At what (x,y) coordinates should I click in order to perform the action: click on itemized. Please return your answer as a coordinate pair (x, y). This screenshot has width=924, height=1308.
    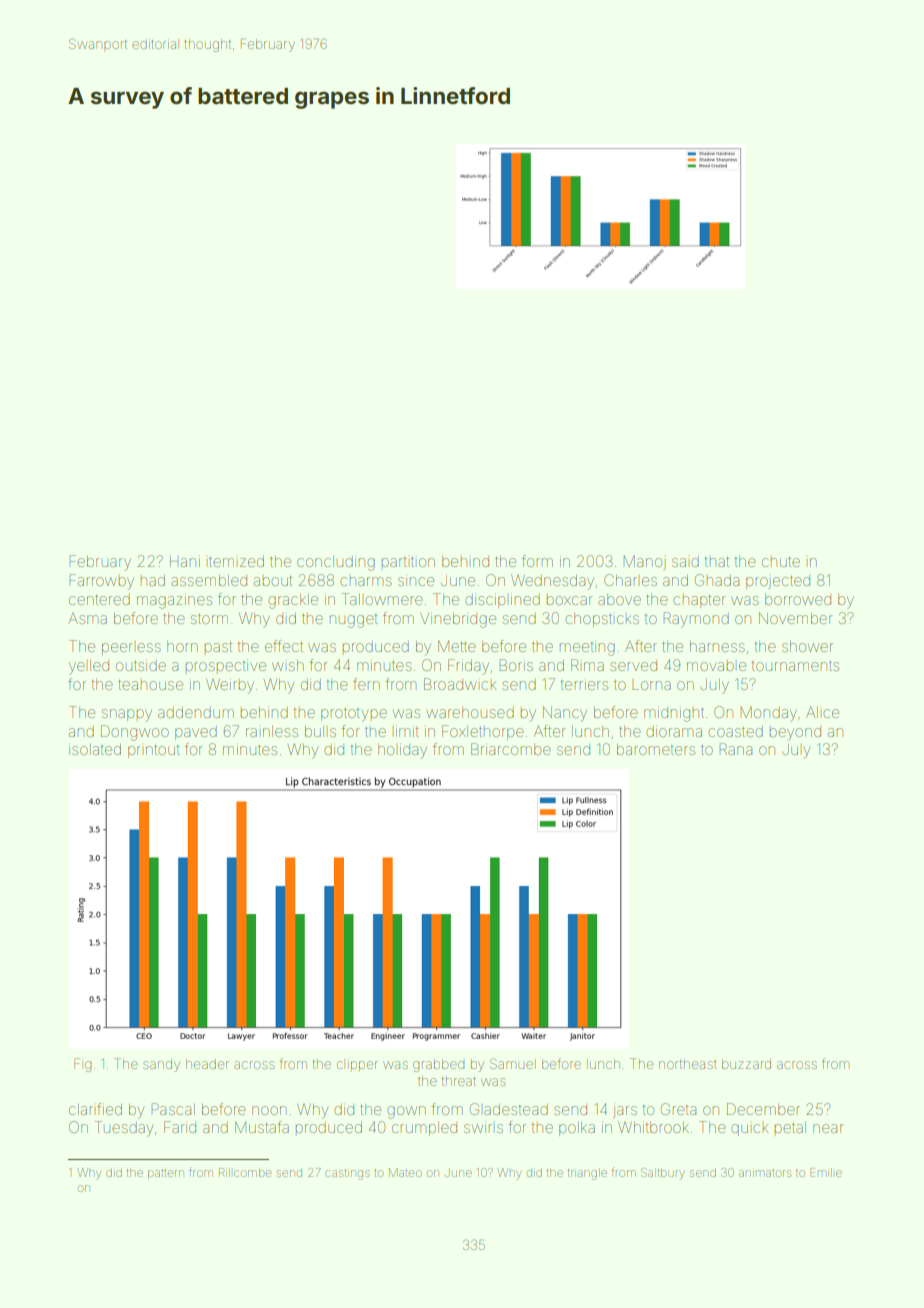
    Looking at the image, I should click on (236, 561).
